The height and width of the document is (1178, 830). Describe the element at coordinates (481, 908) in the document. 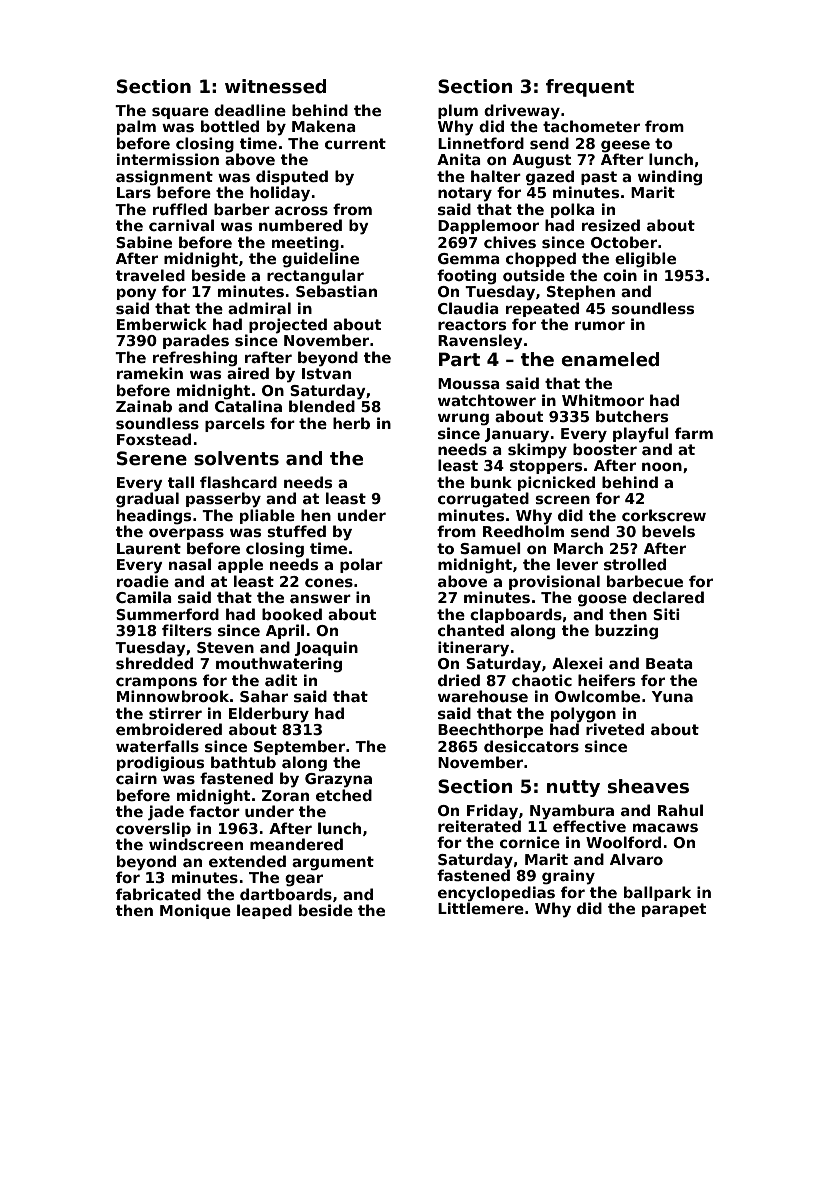

I see `Littlemere` at that location.
